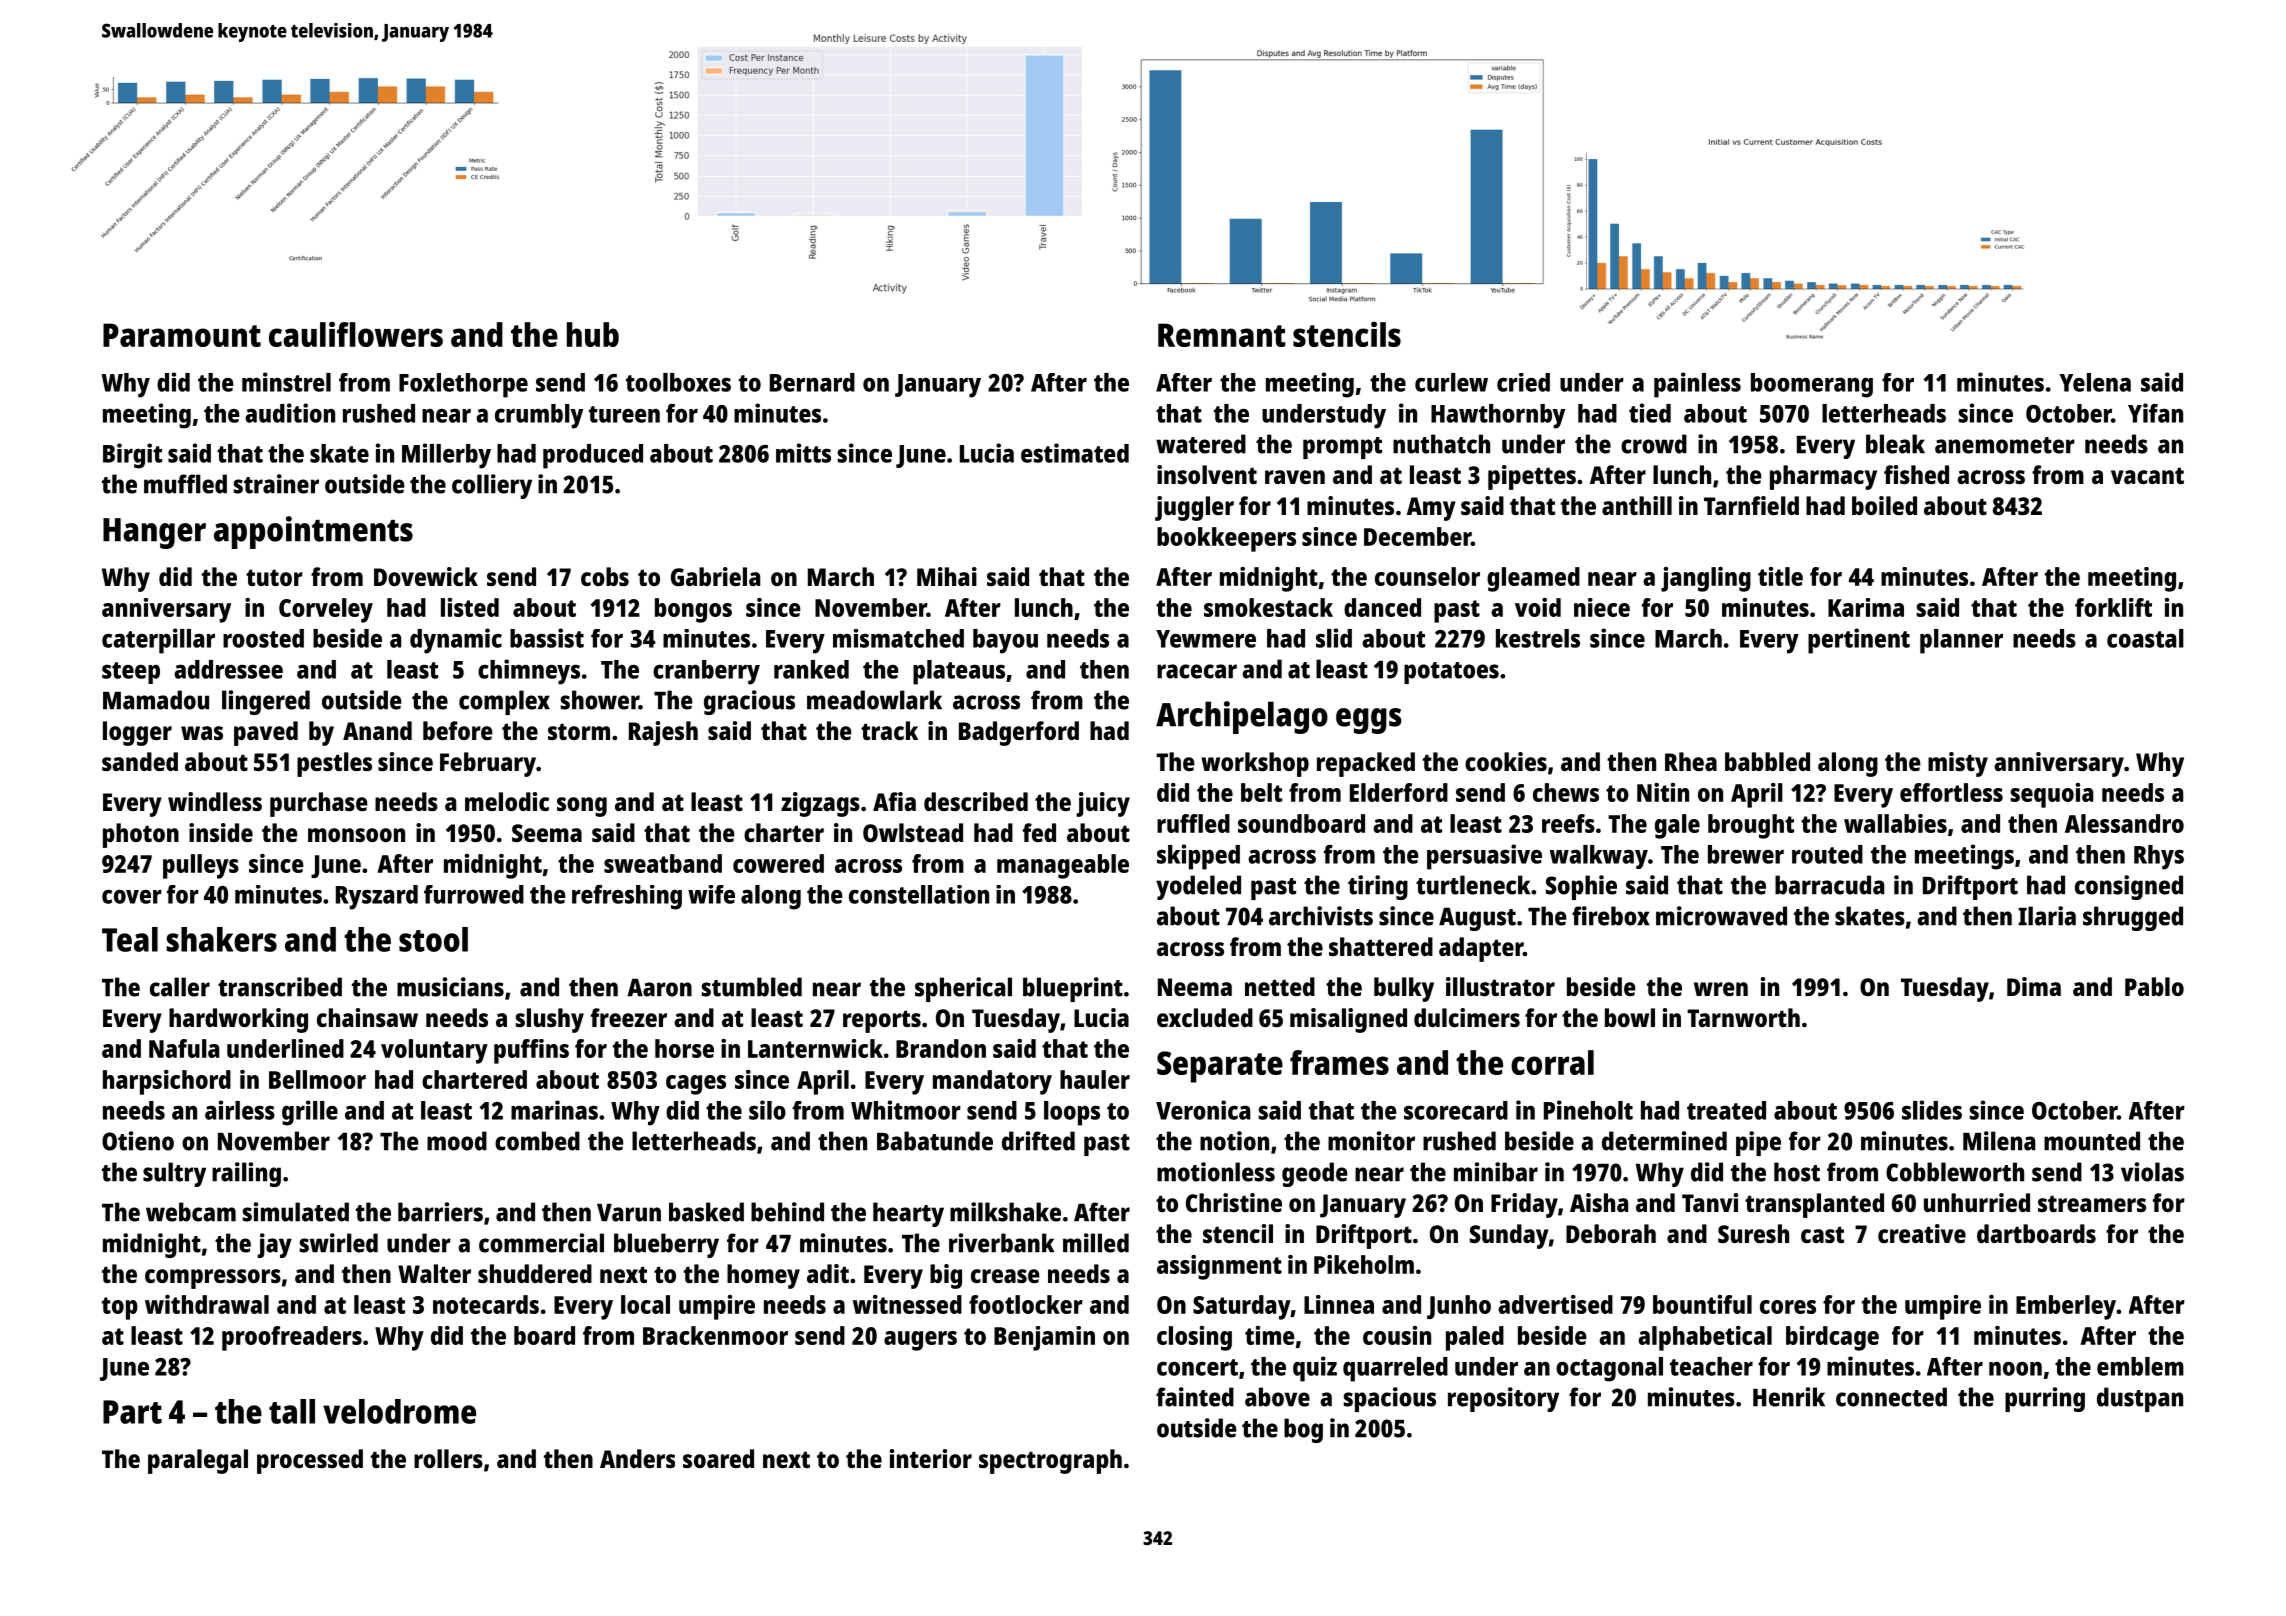 The height and width of the screenshot is (1616, 2286). What do you see at coordinates (1789, 1397) in the screenshot?
I see `Henrik` at bounding box center [1789, 1397].
